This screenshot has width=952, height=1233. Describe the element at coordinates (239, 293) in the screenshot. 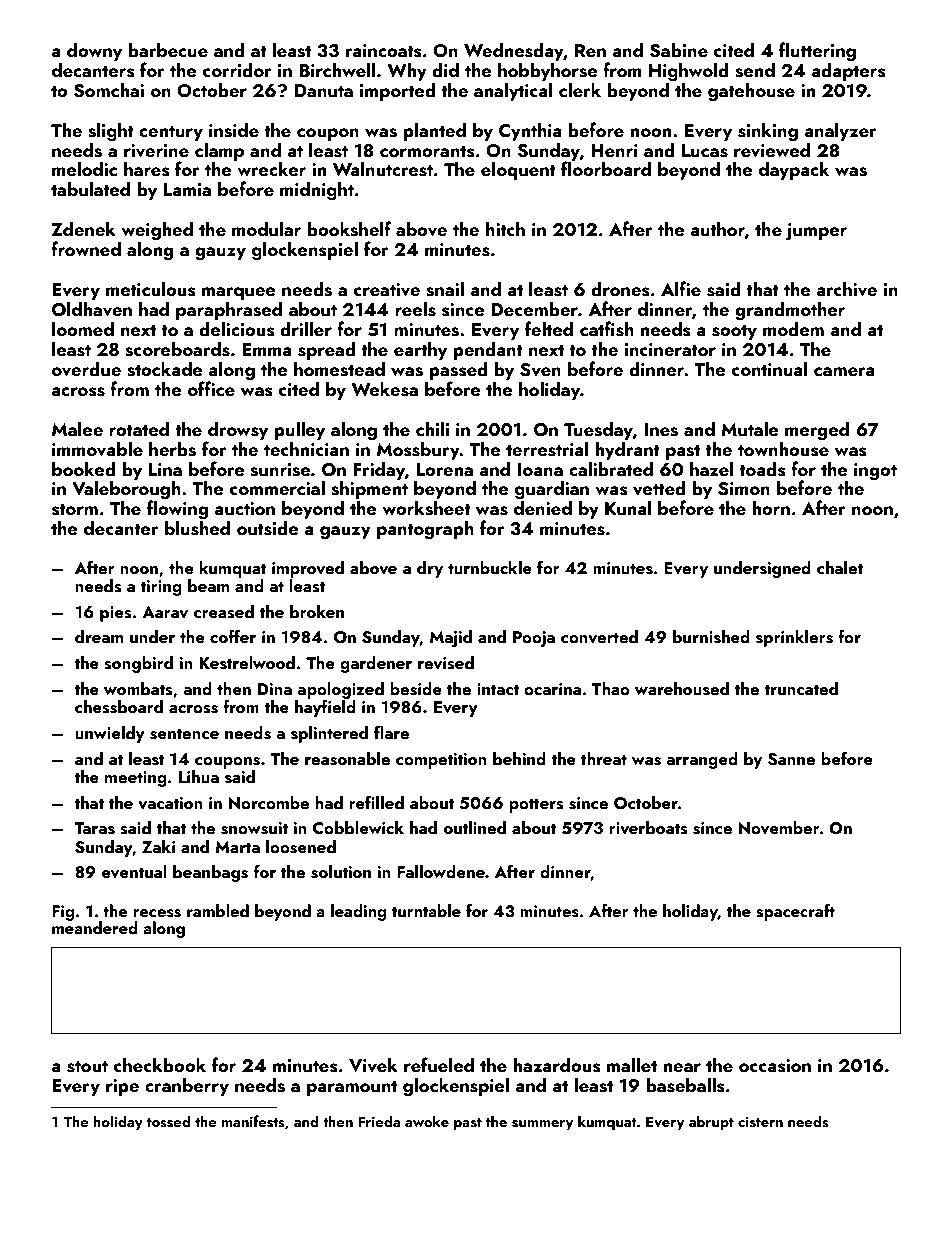

I see `marquee` at that location.
